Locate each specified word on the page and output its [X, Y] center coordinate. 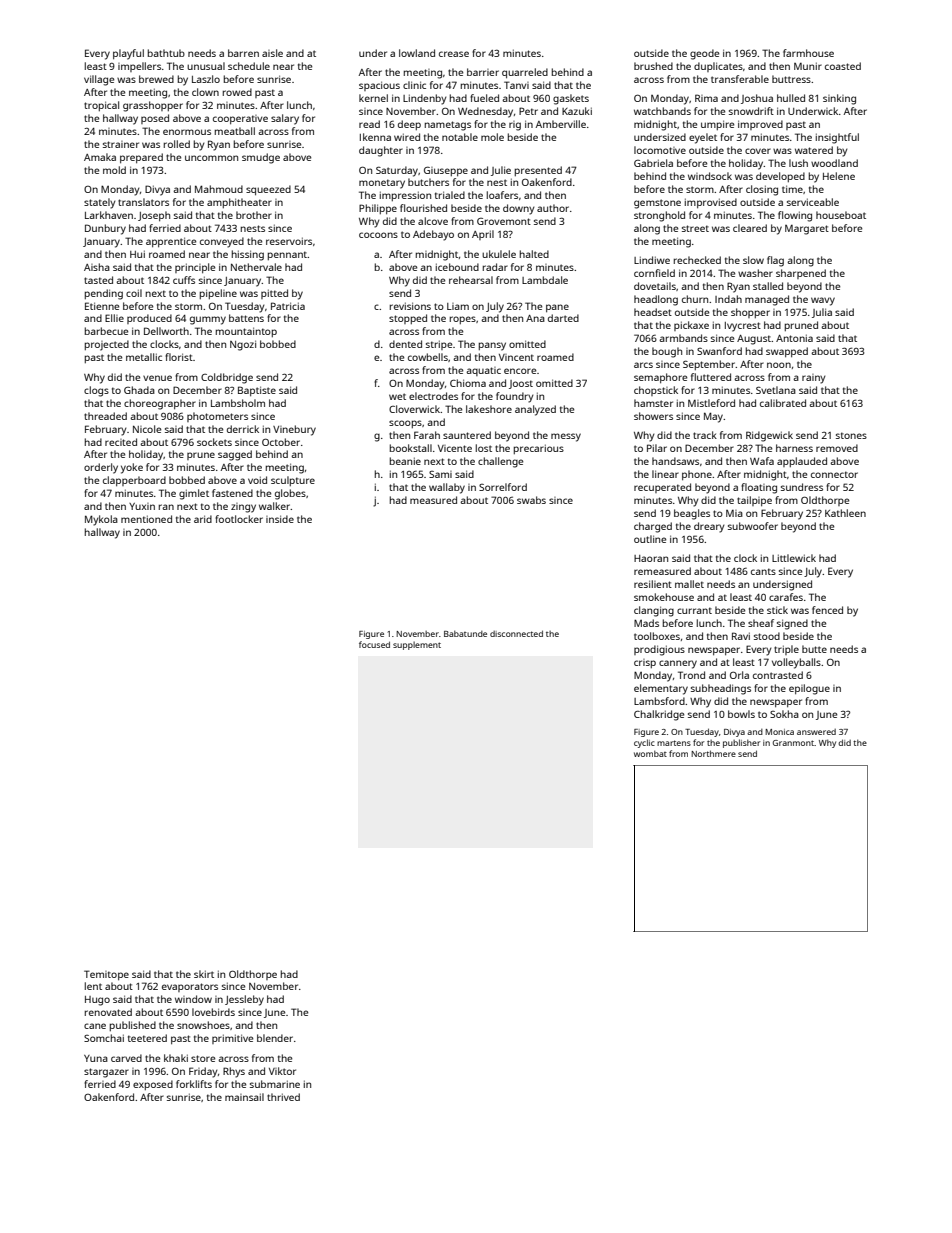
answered [816, 732]
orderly [101, 468]
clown [205, 92]
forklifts [194, 1084]
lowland [417, 53]
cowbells [428, 357]
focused [374, 644]
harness [794, 448]
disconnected [516, 633]
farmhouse [808, 53]
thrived [283, 1097]
